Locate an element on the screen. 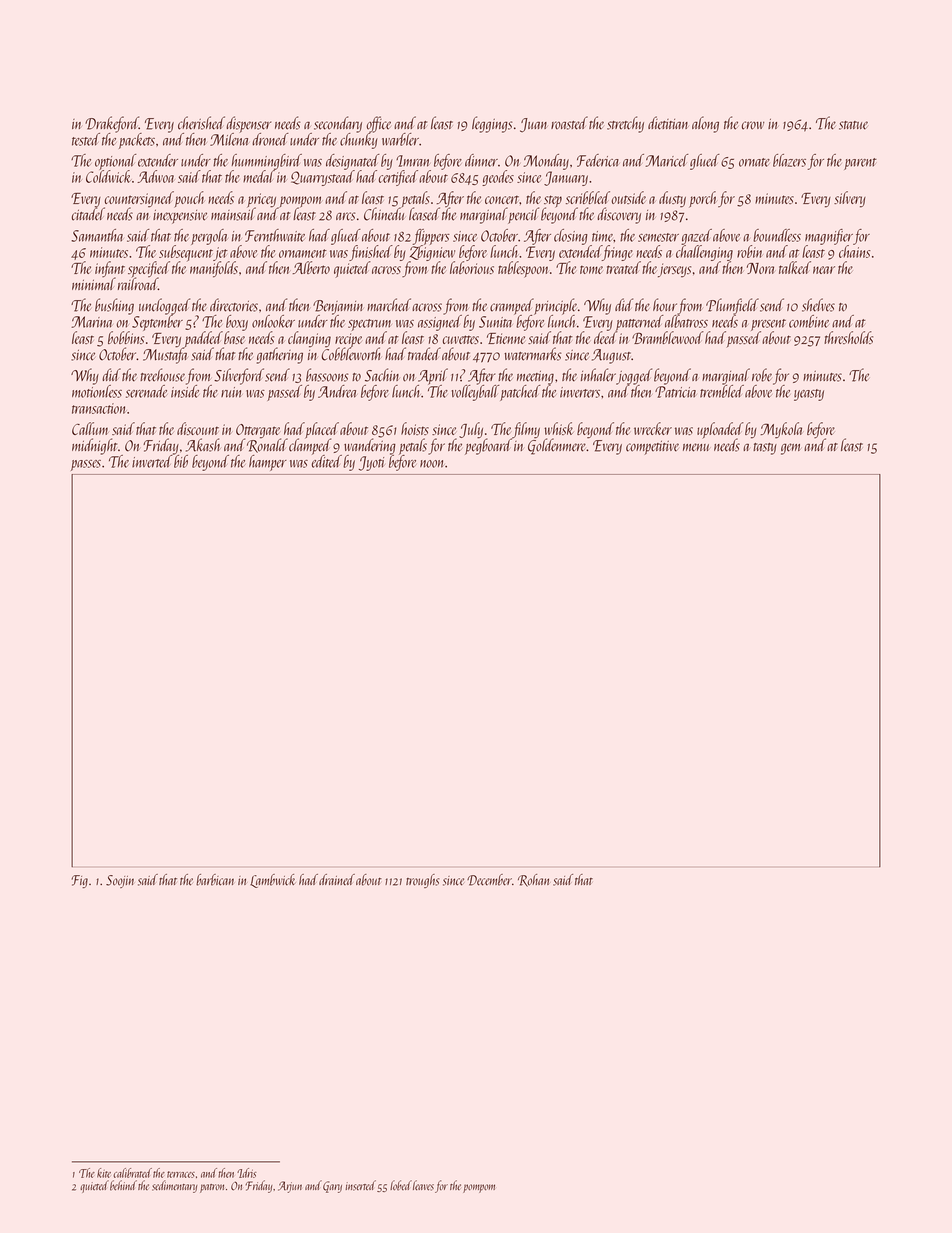 The width and height of the screenshot is (952, 1233). minimal is located at coordinates (94, 283).
